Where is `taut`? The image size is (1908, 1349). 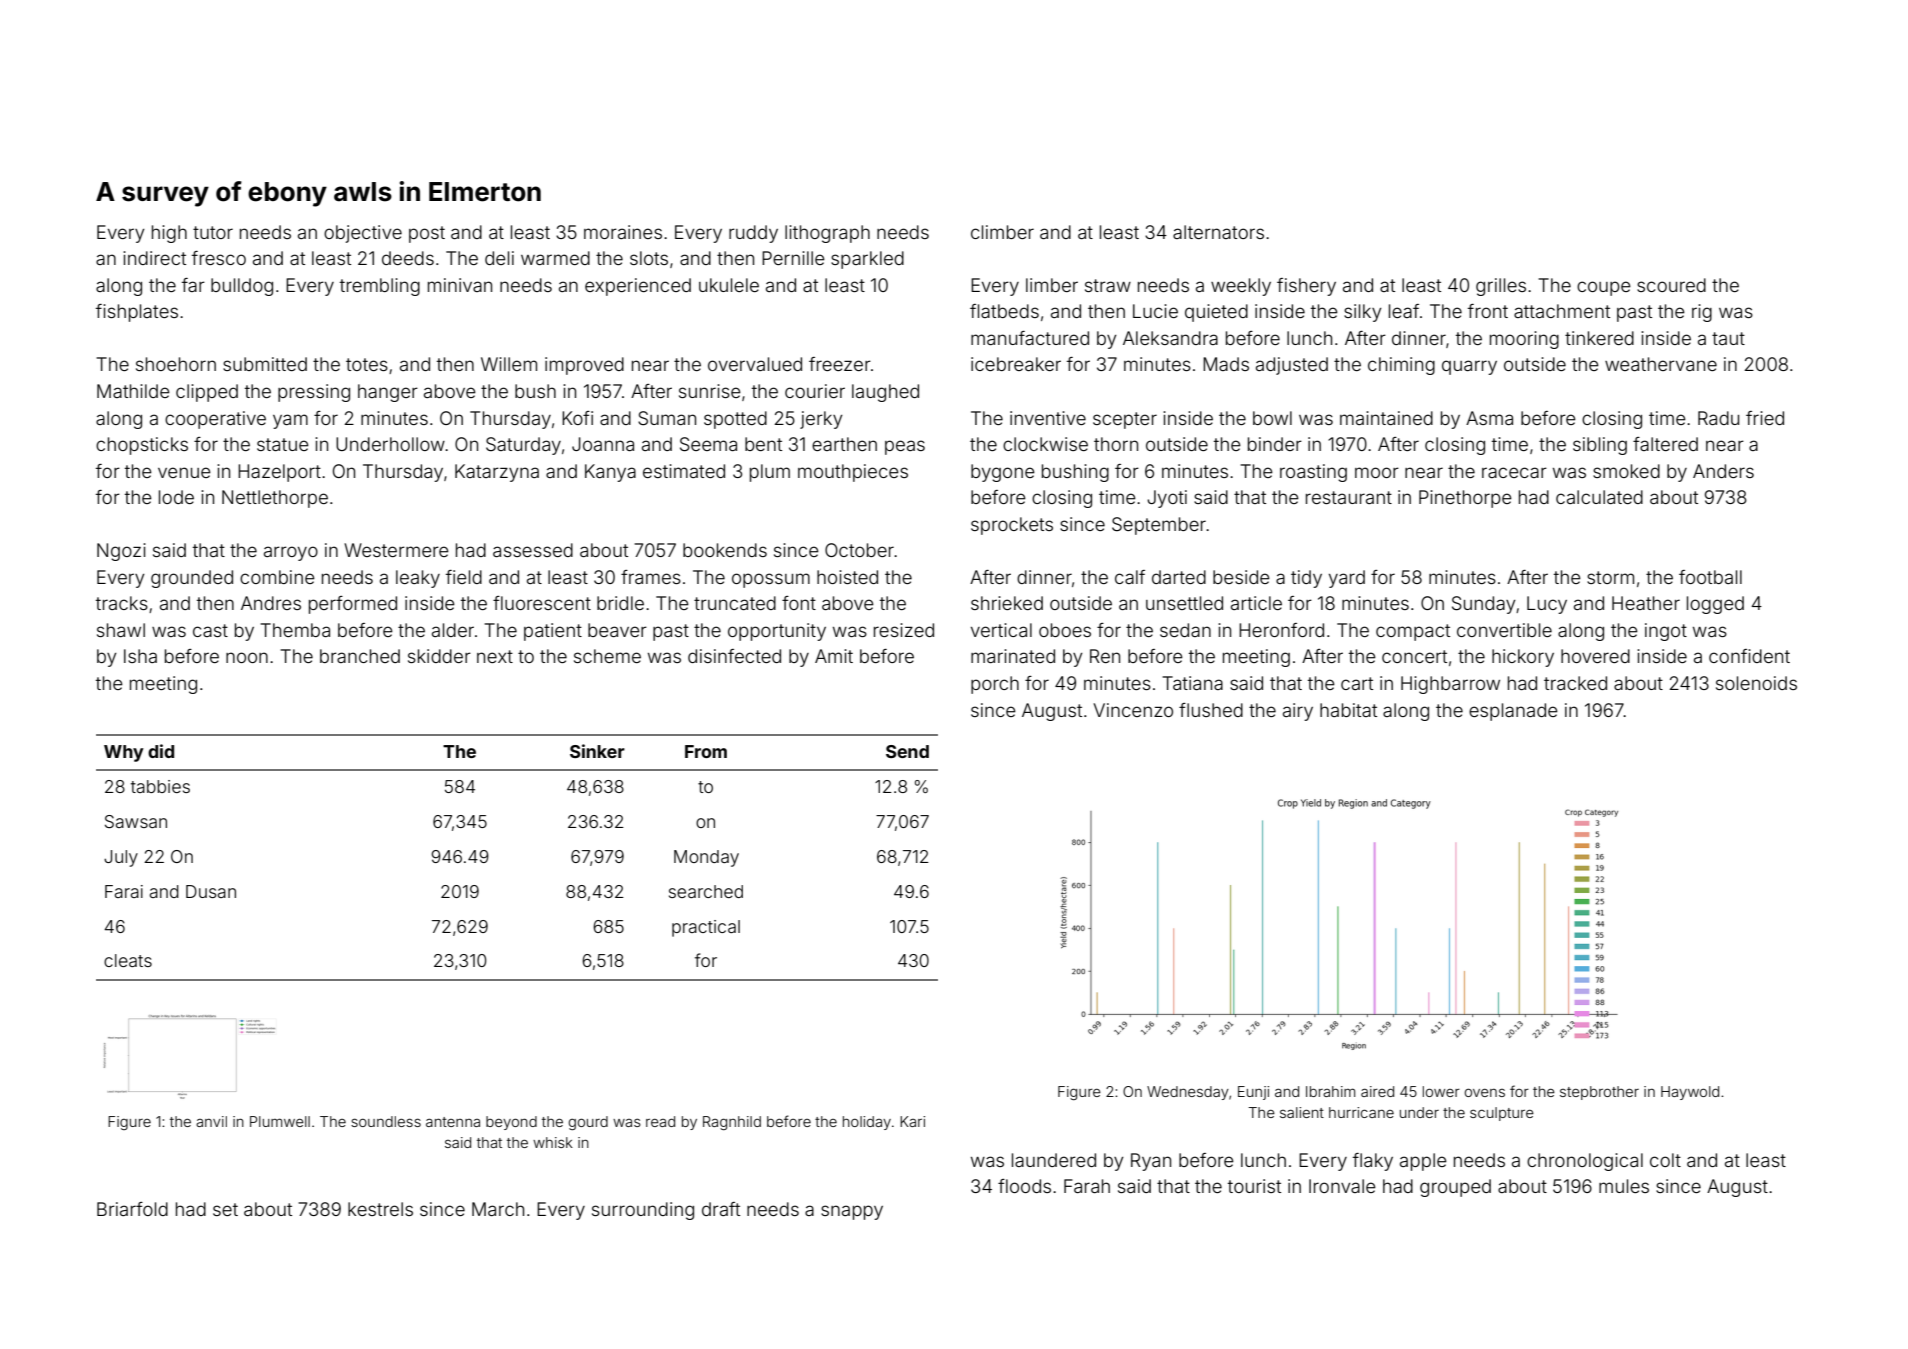
taut is located at coordinates (1728, 338).
